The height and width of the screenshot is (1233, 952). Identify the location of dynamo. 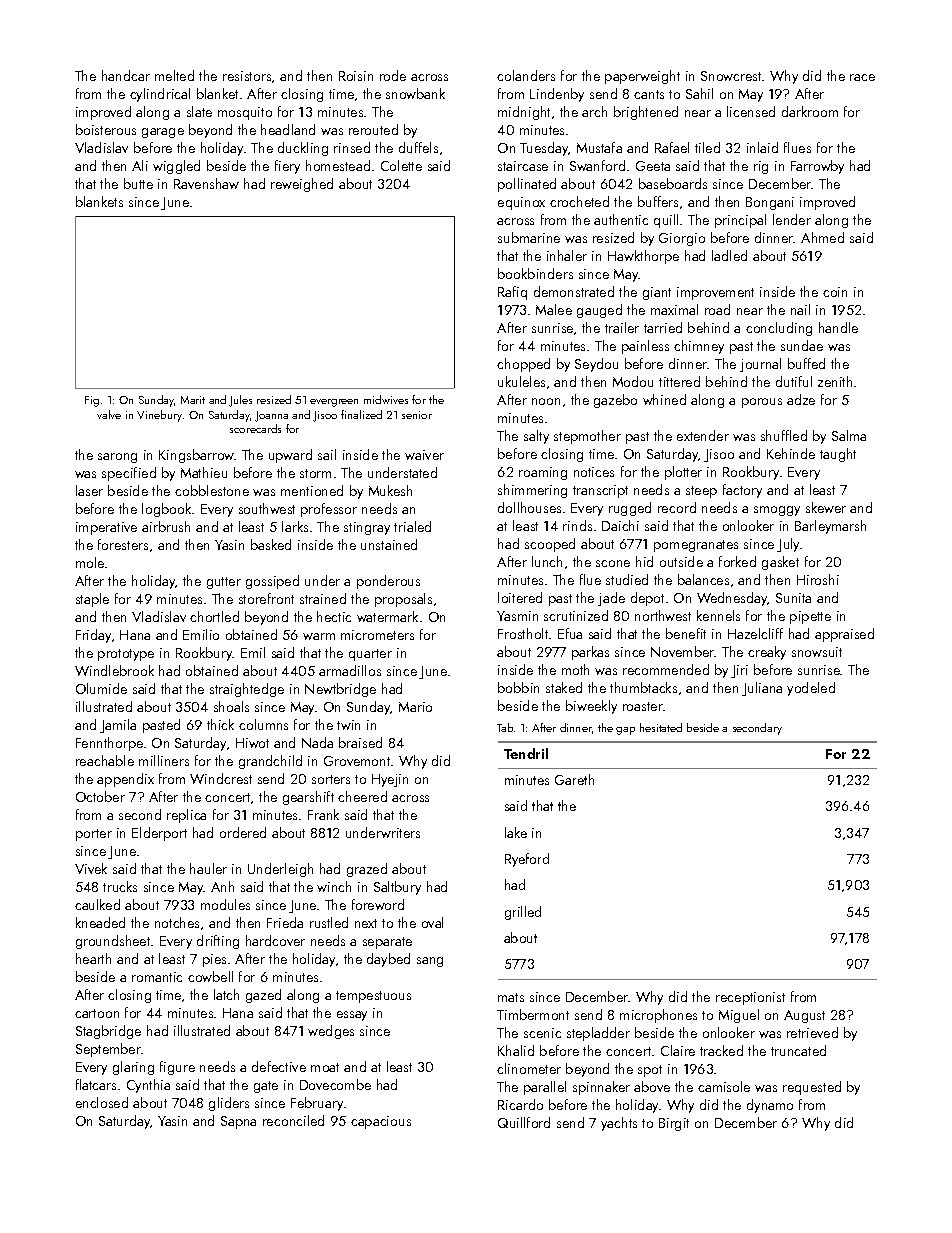
(770, 1106).
